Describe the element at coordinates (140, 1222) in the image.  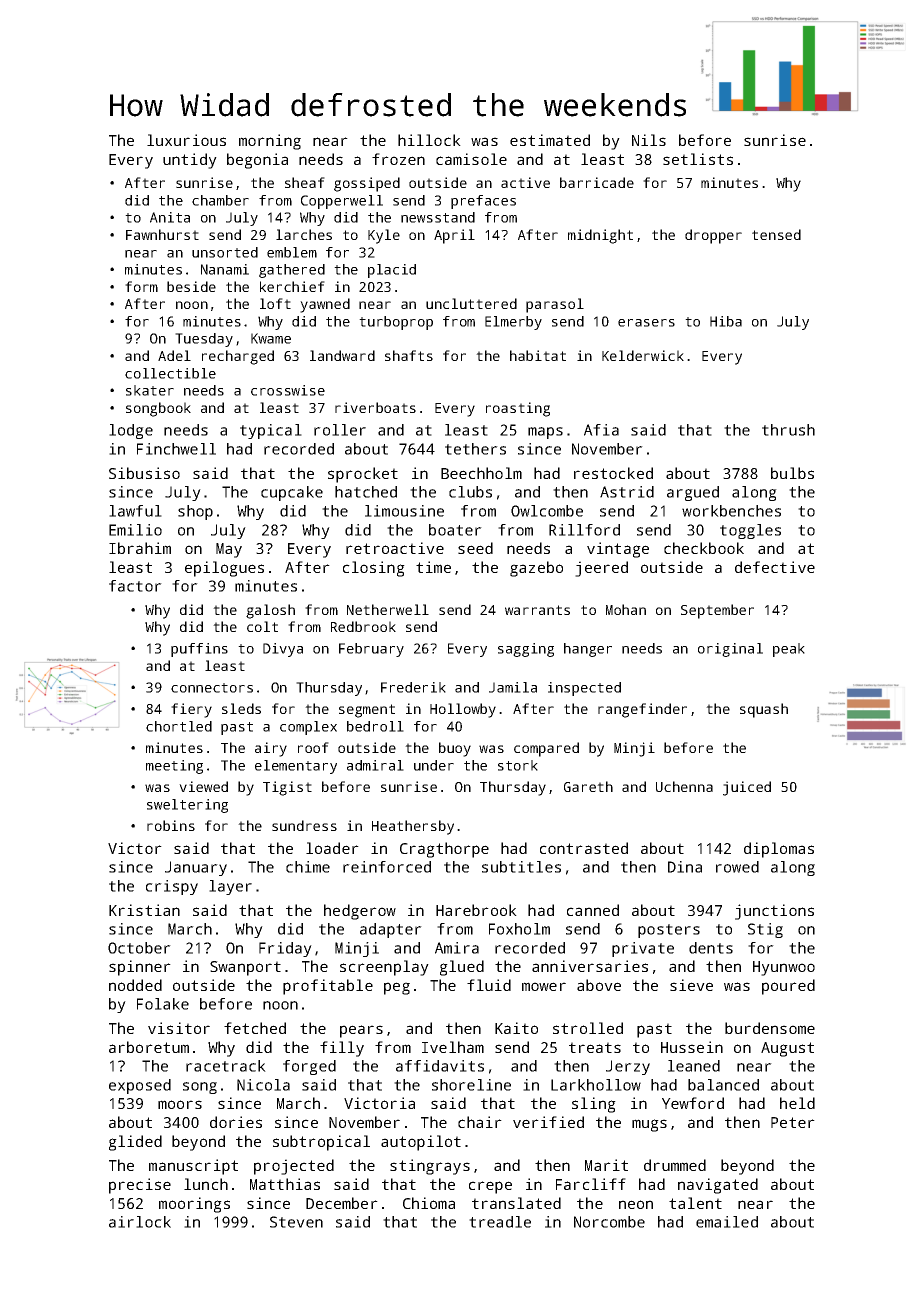
I see `airlock` at that location.
